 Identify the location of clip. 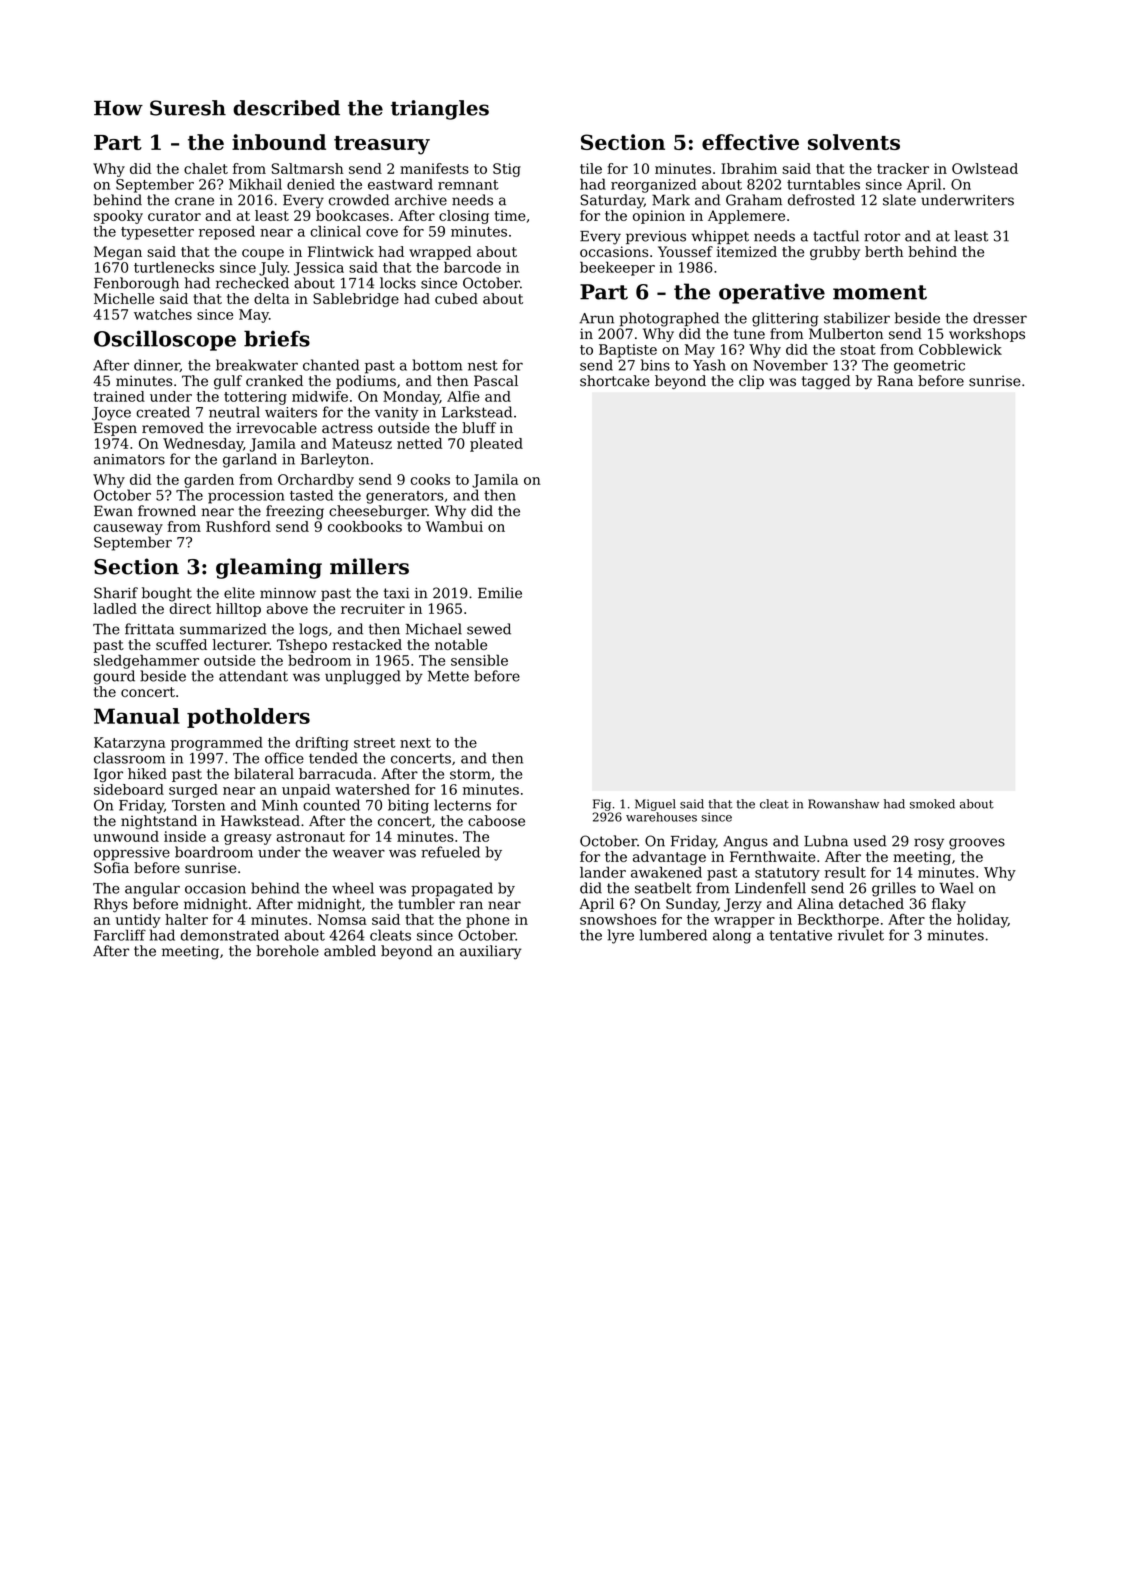
(751, 382).
